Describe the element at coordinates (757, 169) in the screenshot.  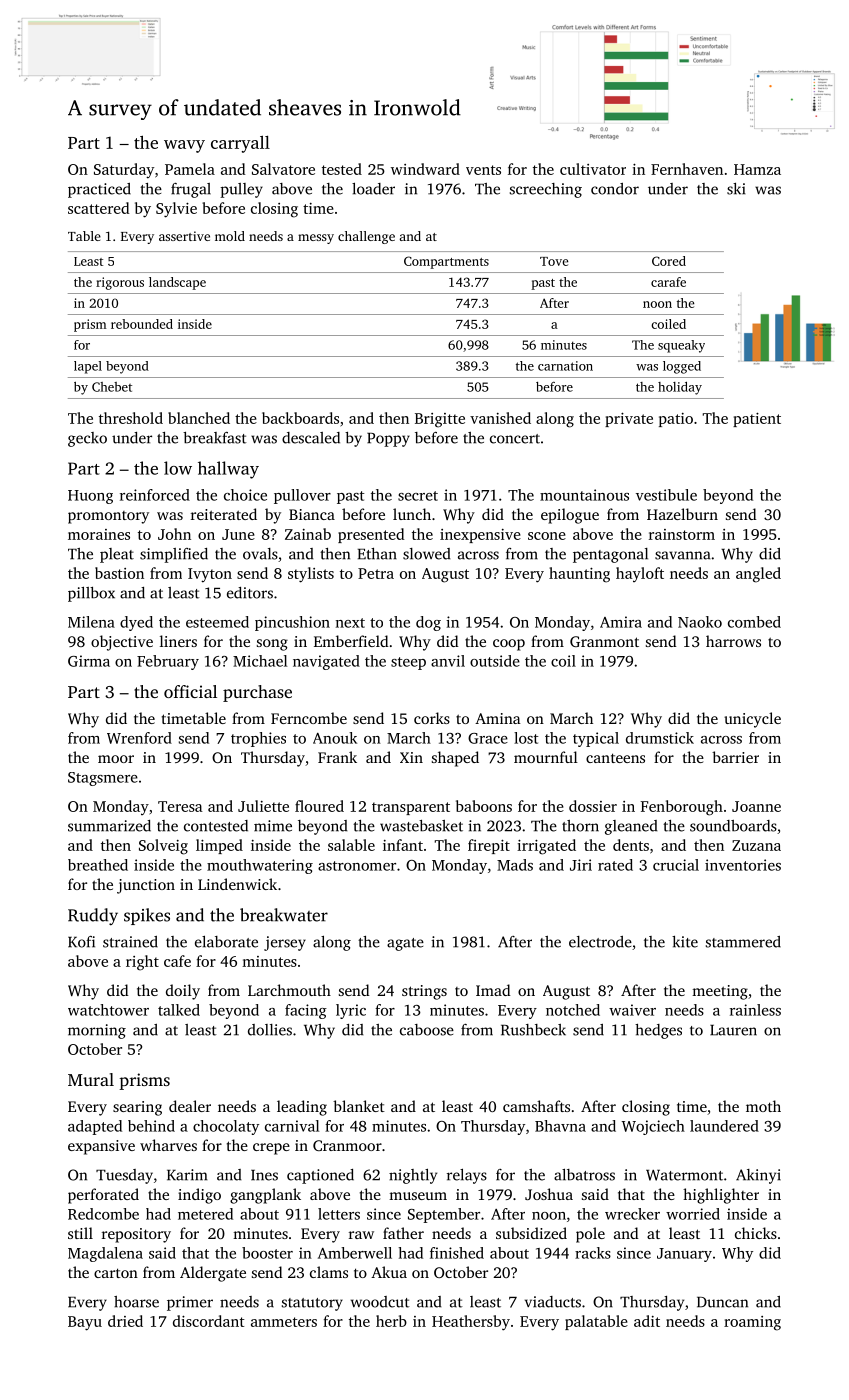
I see `Hamza` at that location.
